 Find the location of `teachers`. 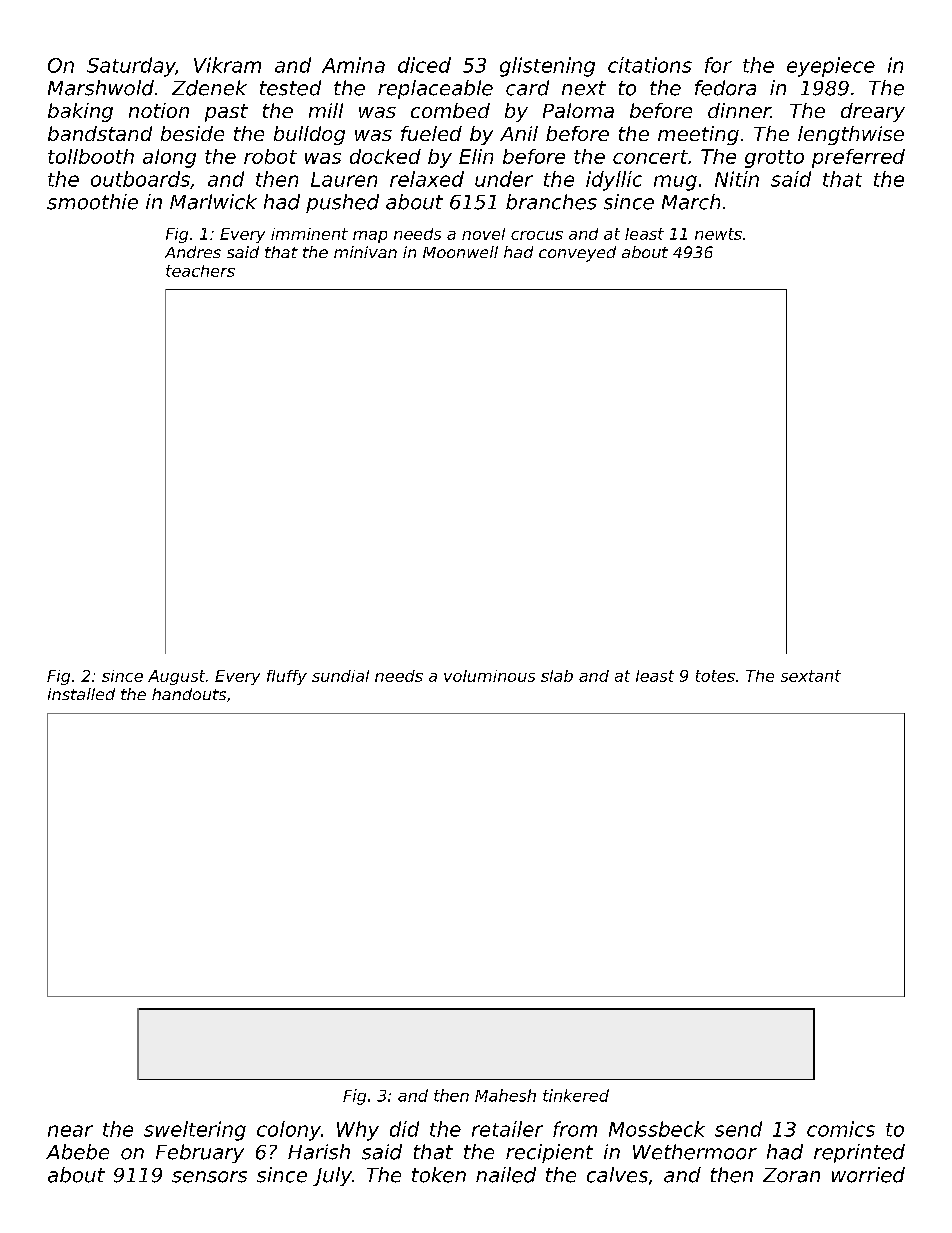

teachers is located at coordinates (200, 271).
